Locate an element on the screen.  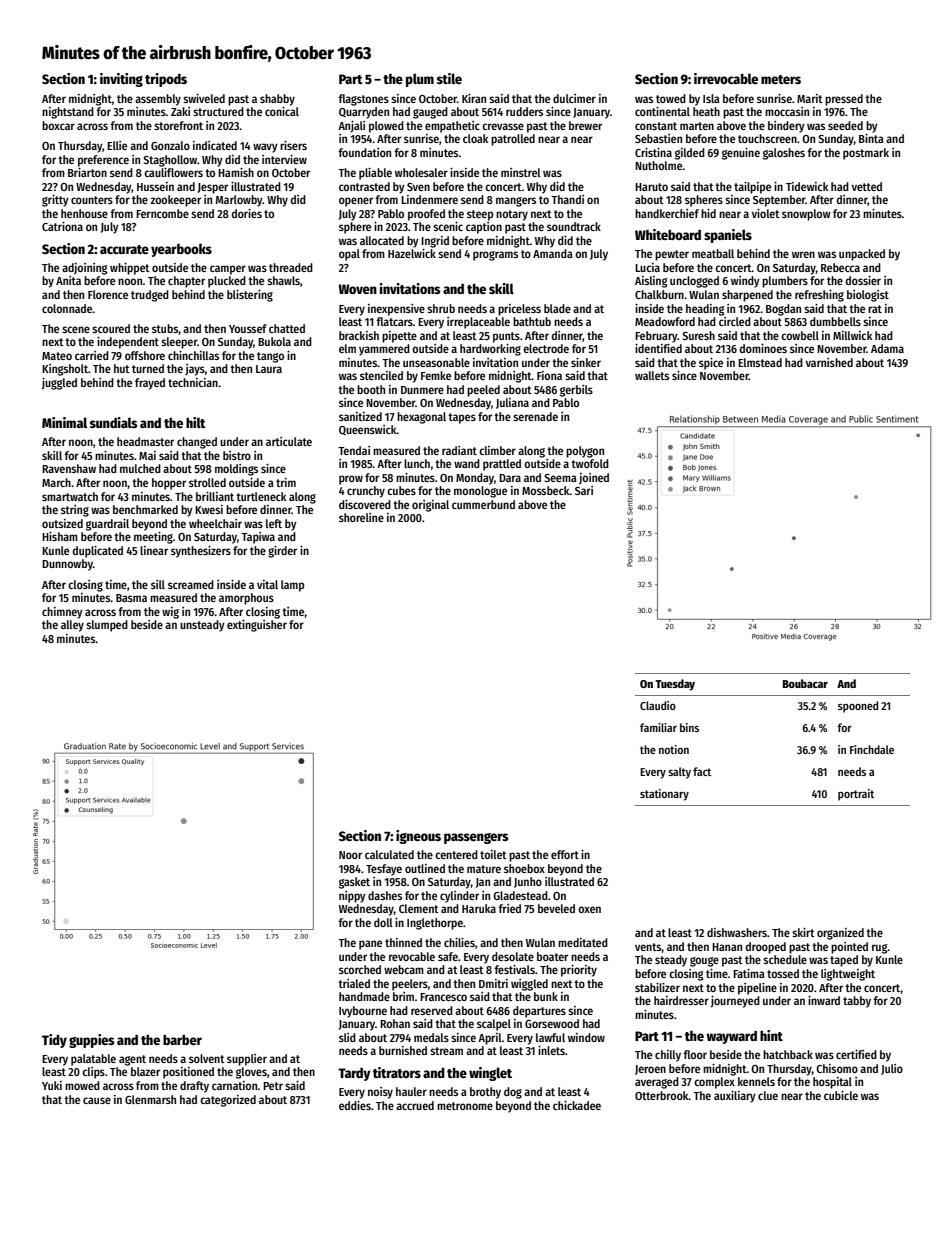
extinguisher is located at coordinates (257, 626).
